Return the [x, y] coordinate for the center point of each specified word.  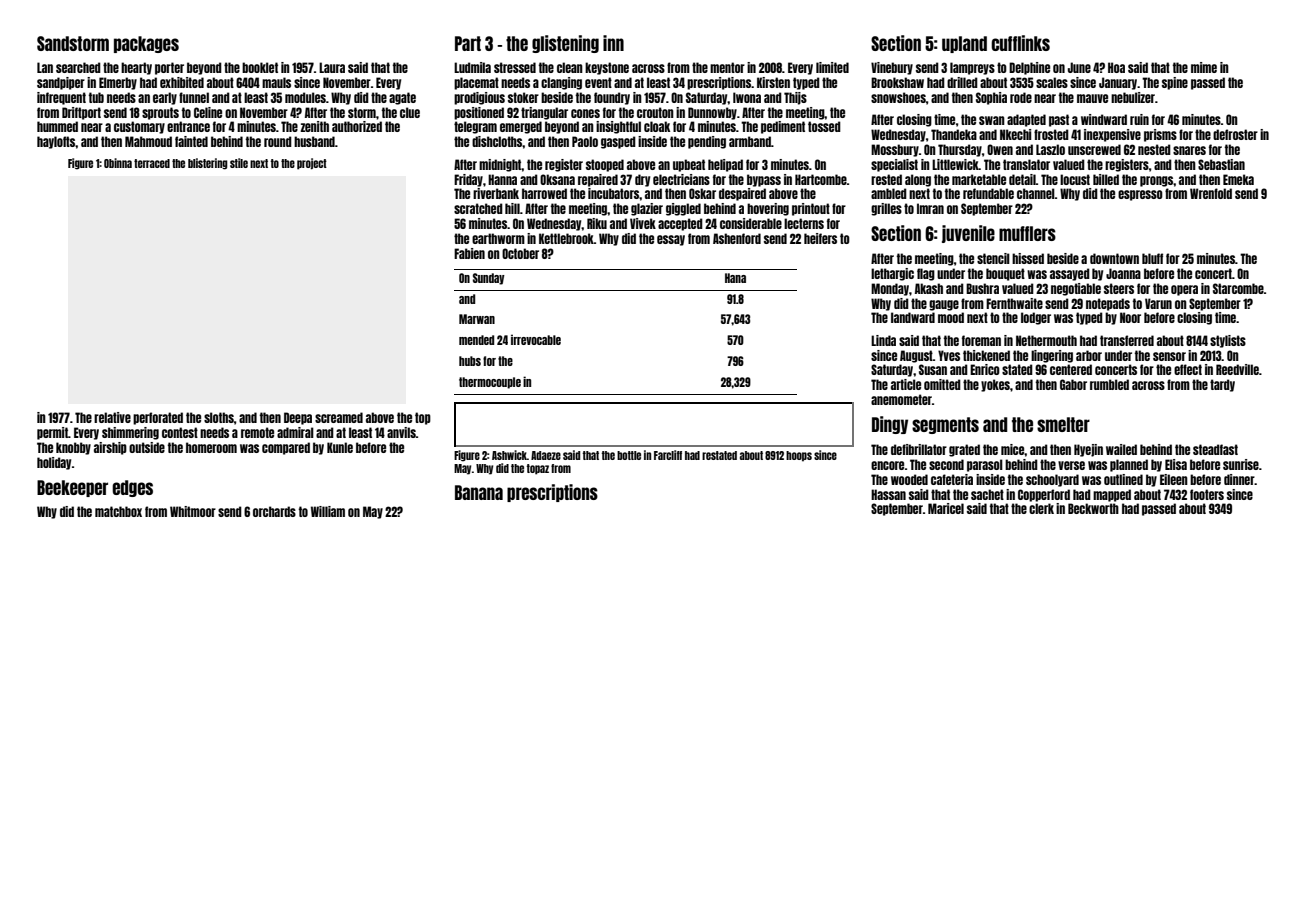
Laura [332, 67]
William [328, 511]
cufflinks [1020, 43]
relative [112, 417]
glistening [565, 44]
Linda [883, 340]
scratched [478, 208]
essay [671, 240]
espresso [1140, 195]
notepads [1108, 304]
